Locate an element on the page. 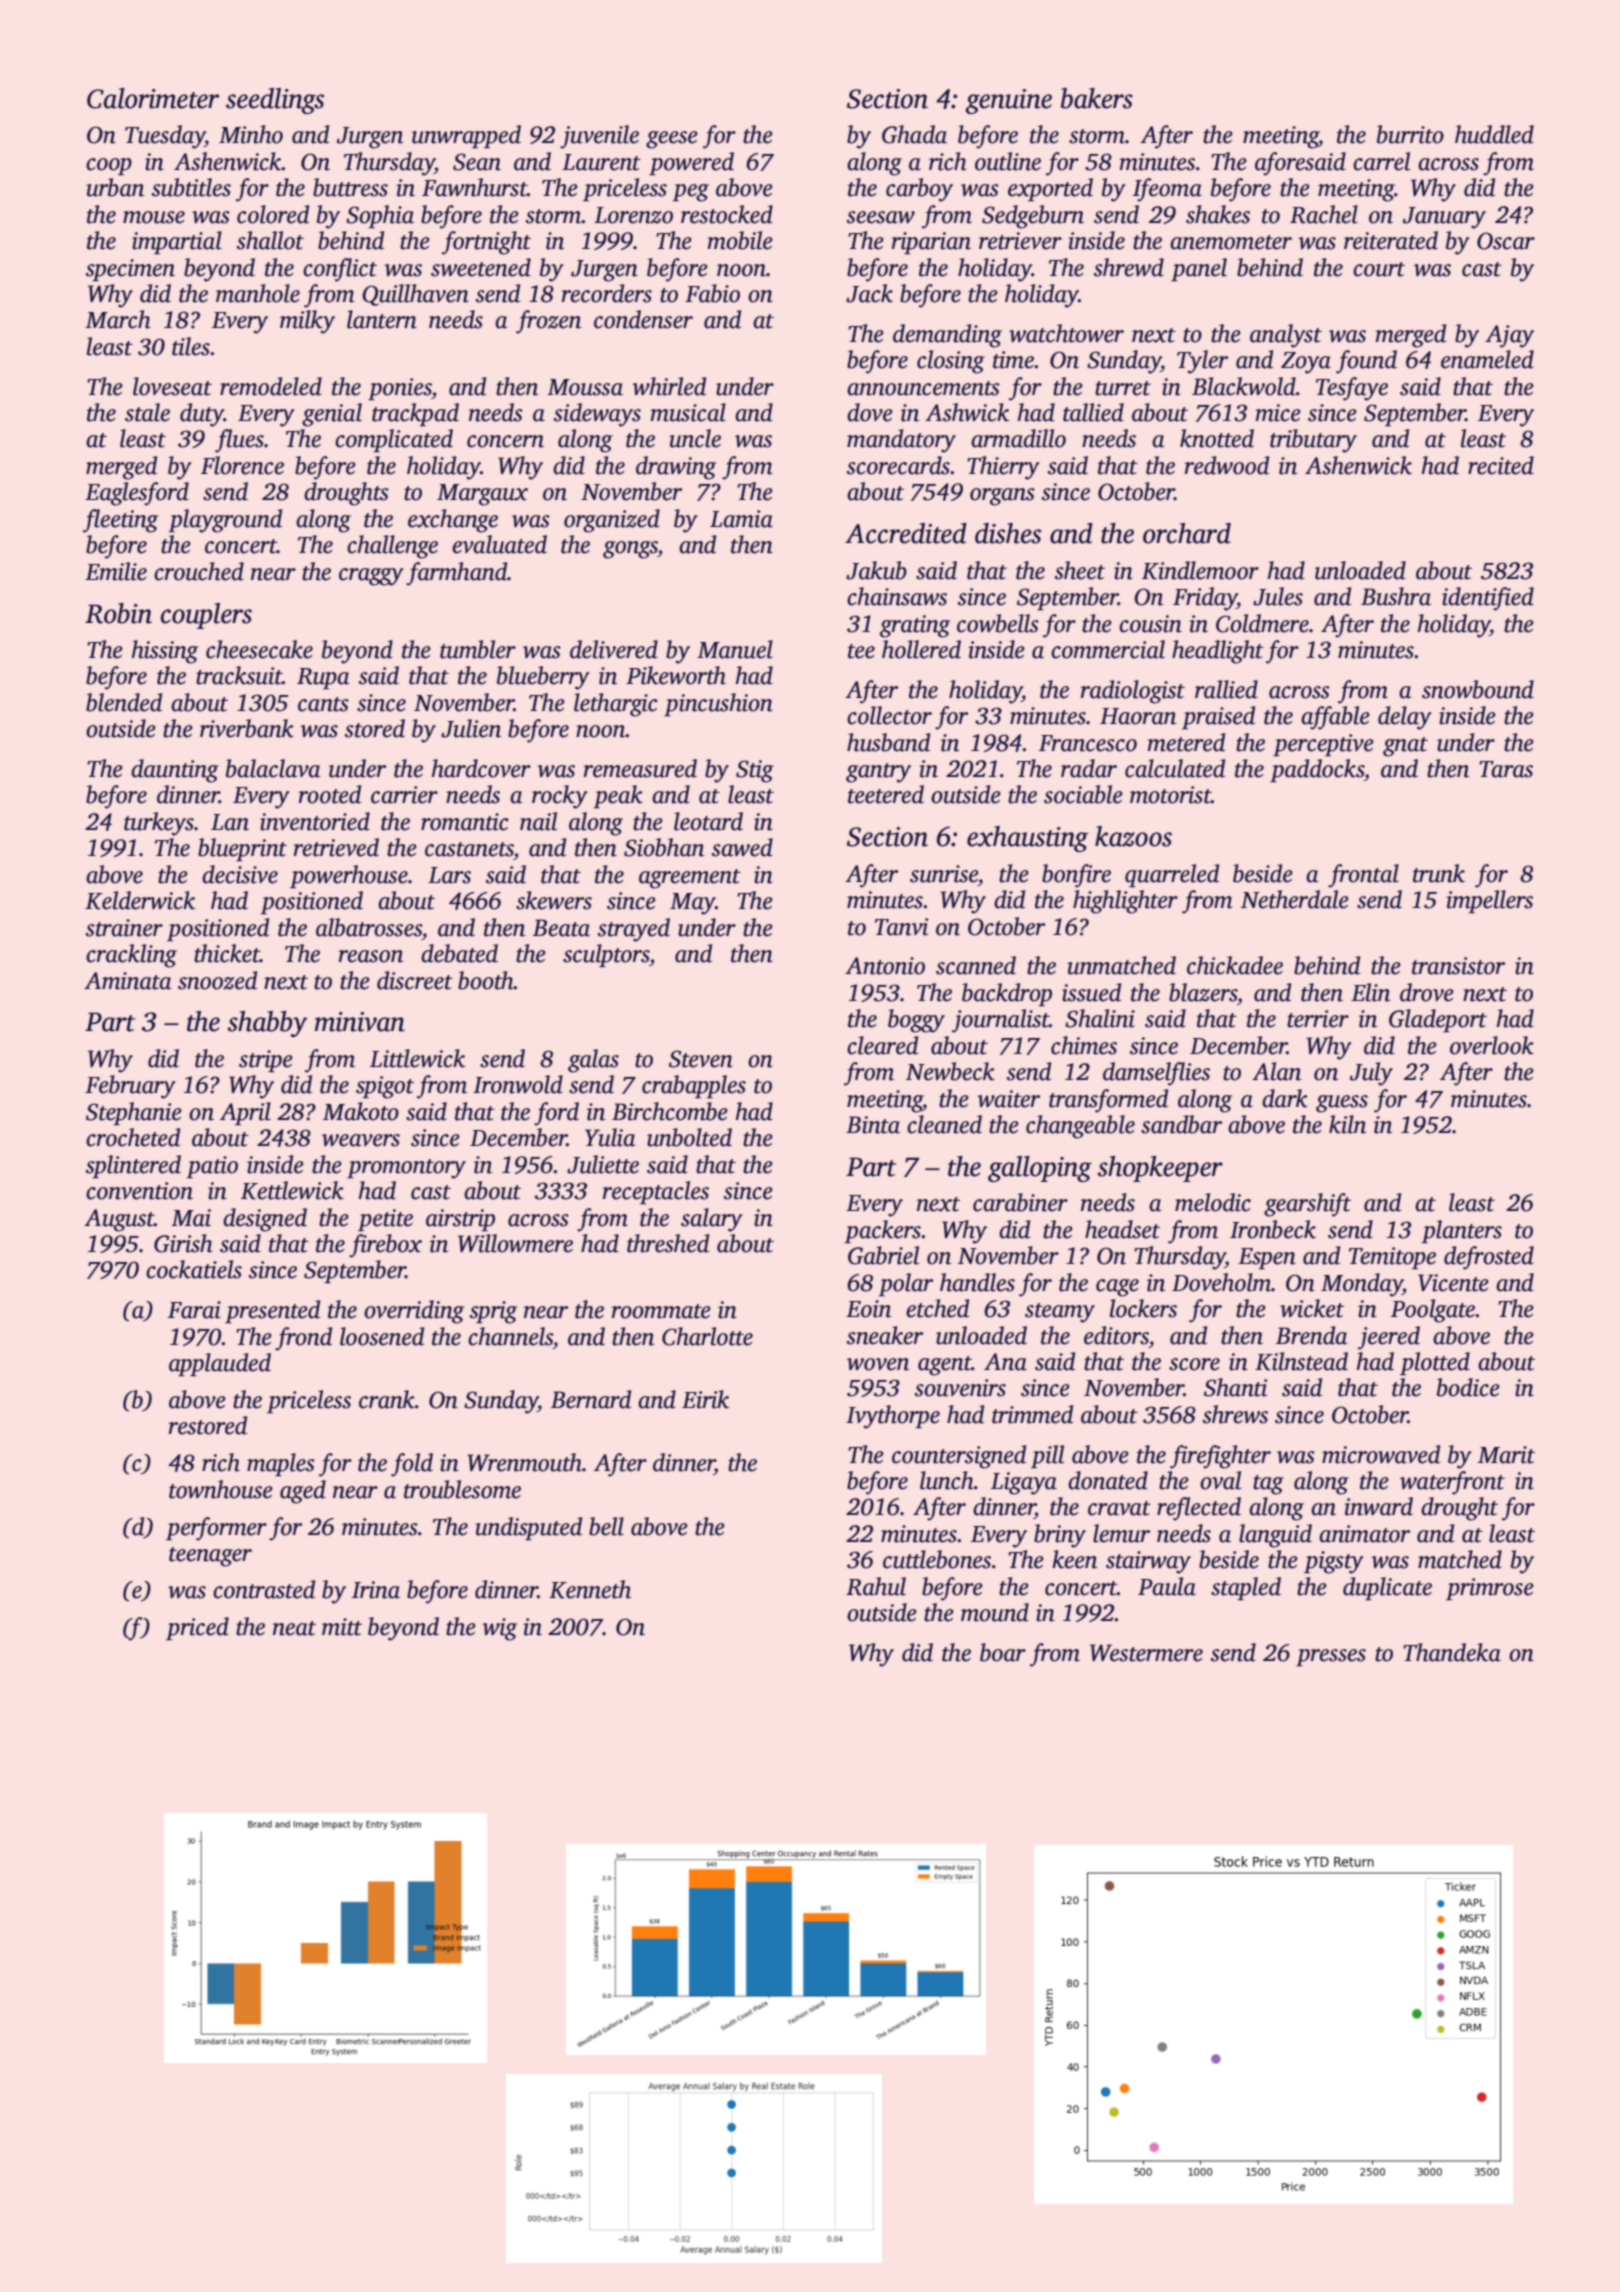 This page has width=1620, height=2292. complicated is located at coordinates (394, 440).
